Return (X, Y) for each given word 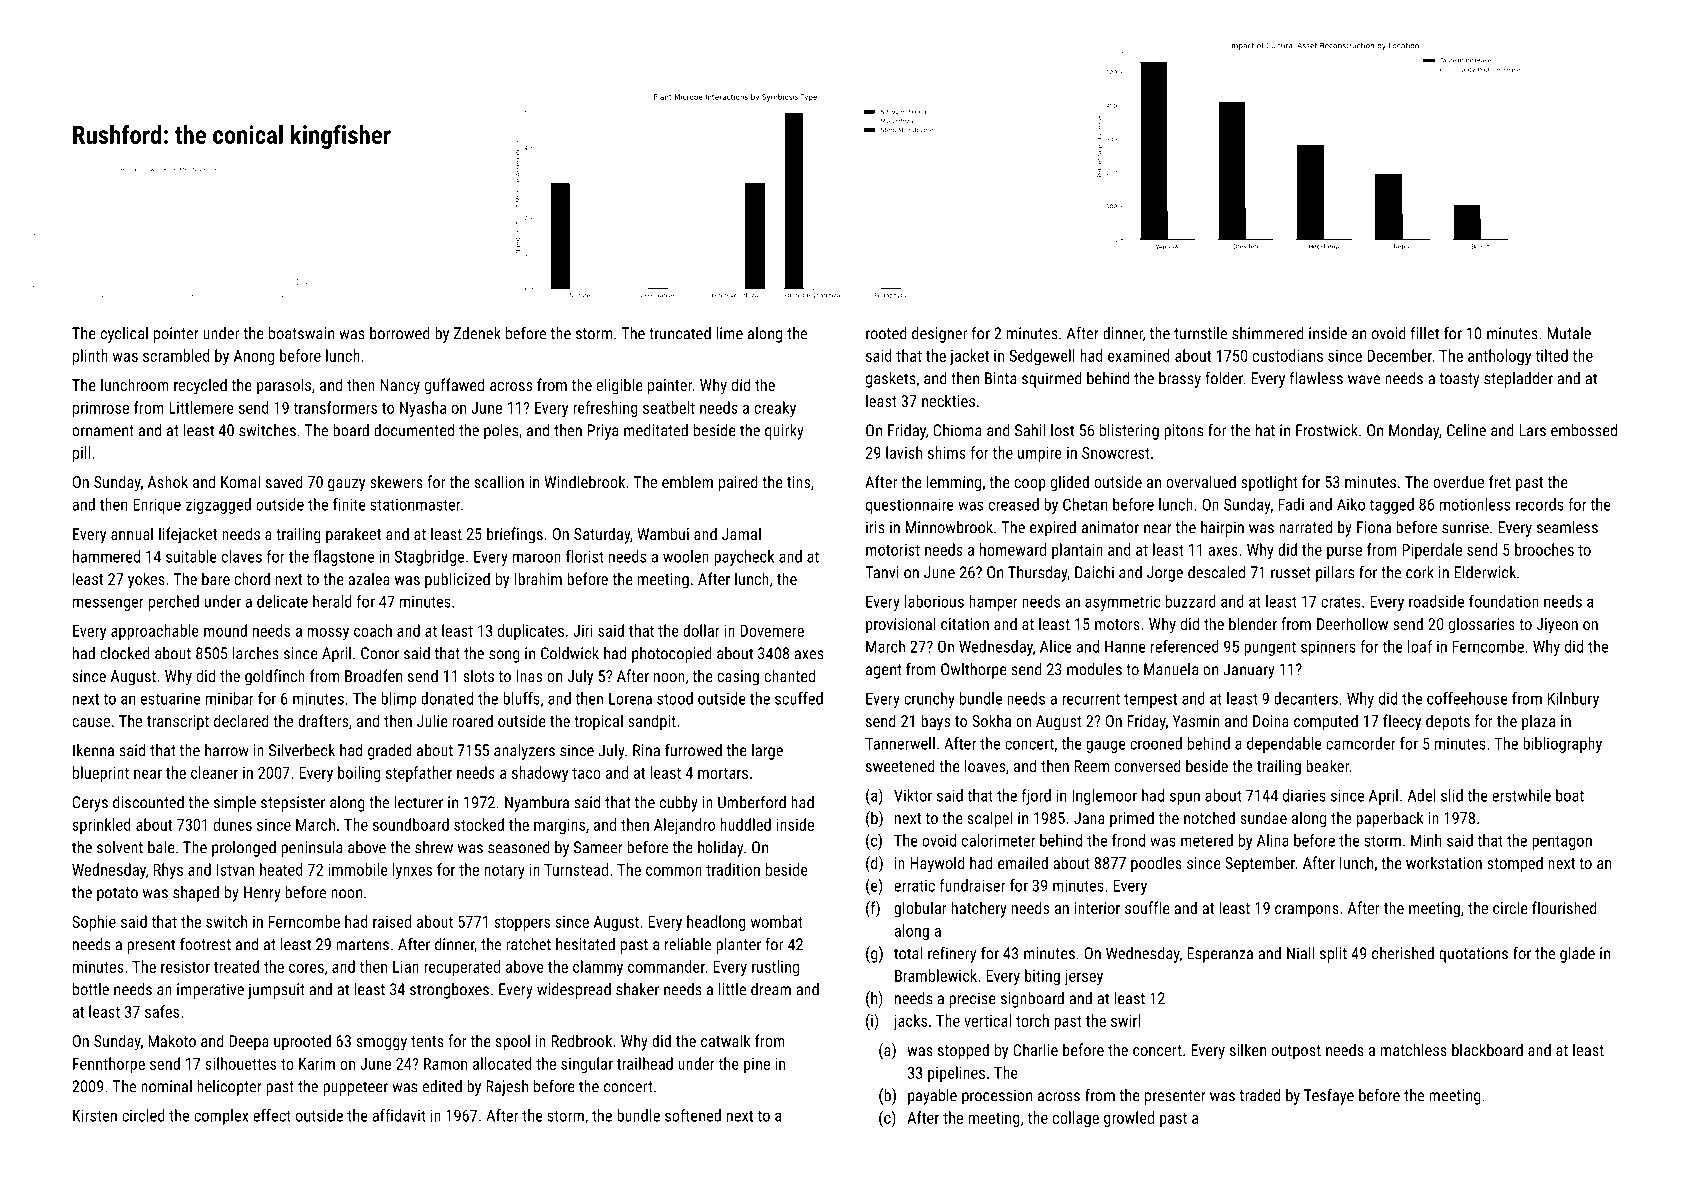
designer (939, 335)
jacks (910, 1022)
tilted (1551, 355)
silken (1248, 1049)
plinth (90, 357)
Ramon (445, 1064)
